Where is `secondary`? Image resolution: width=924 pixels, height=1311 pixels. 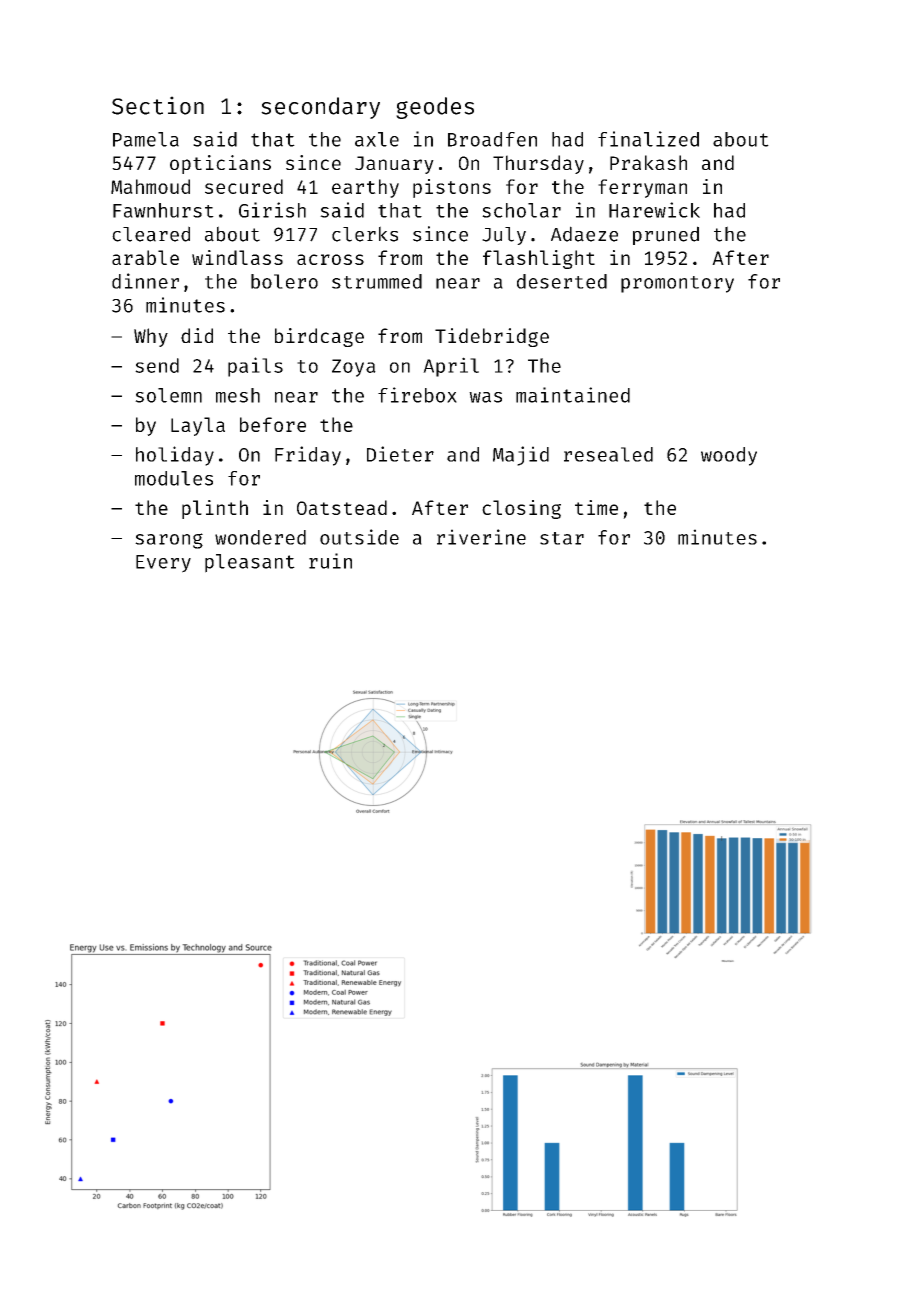 secondary is located at coordinates (320, 108).
